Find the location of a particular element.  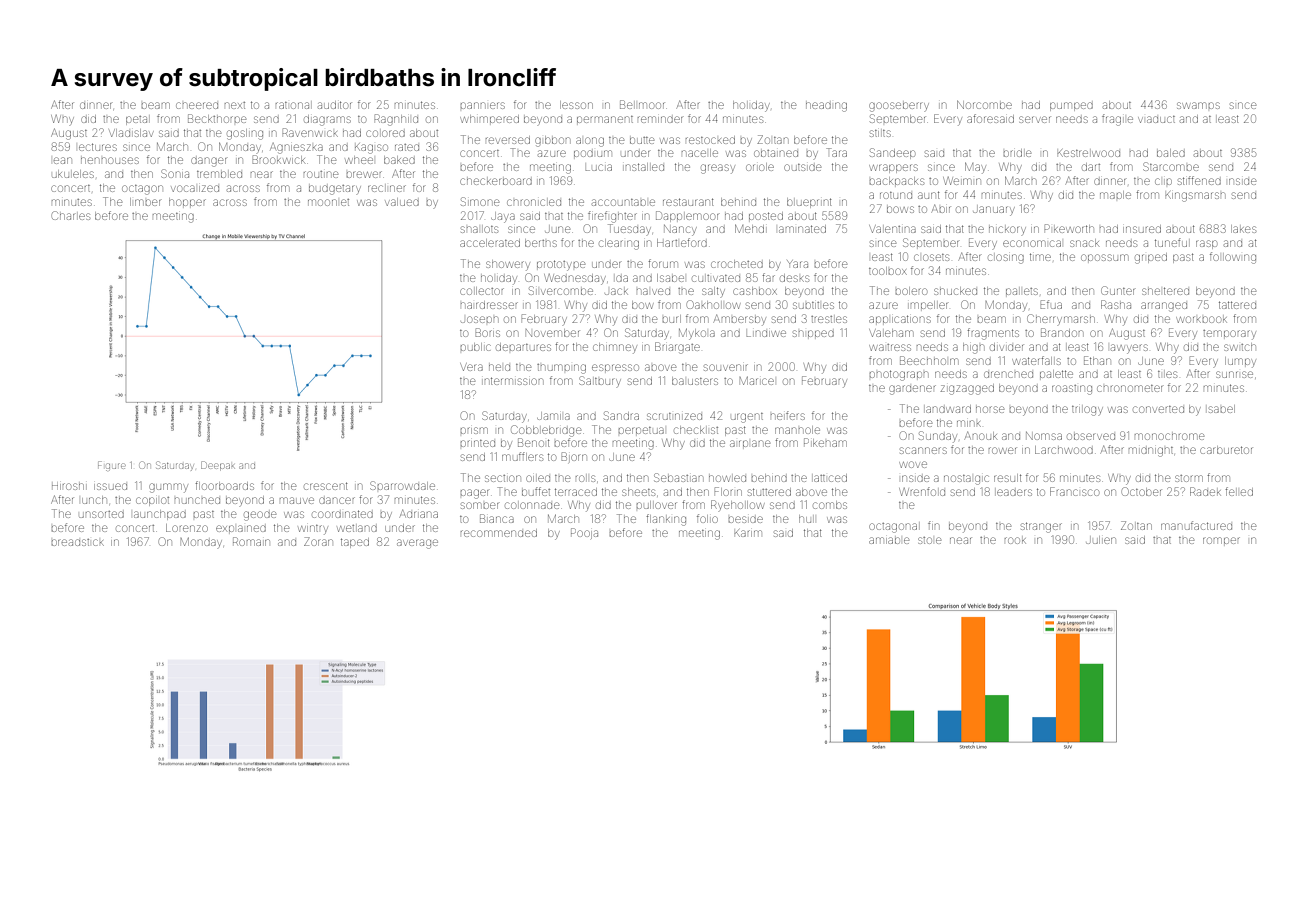

pumped is located at coordinates (1071, 106).
